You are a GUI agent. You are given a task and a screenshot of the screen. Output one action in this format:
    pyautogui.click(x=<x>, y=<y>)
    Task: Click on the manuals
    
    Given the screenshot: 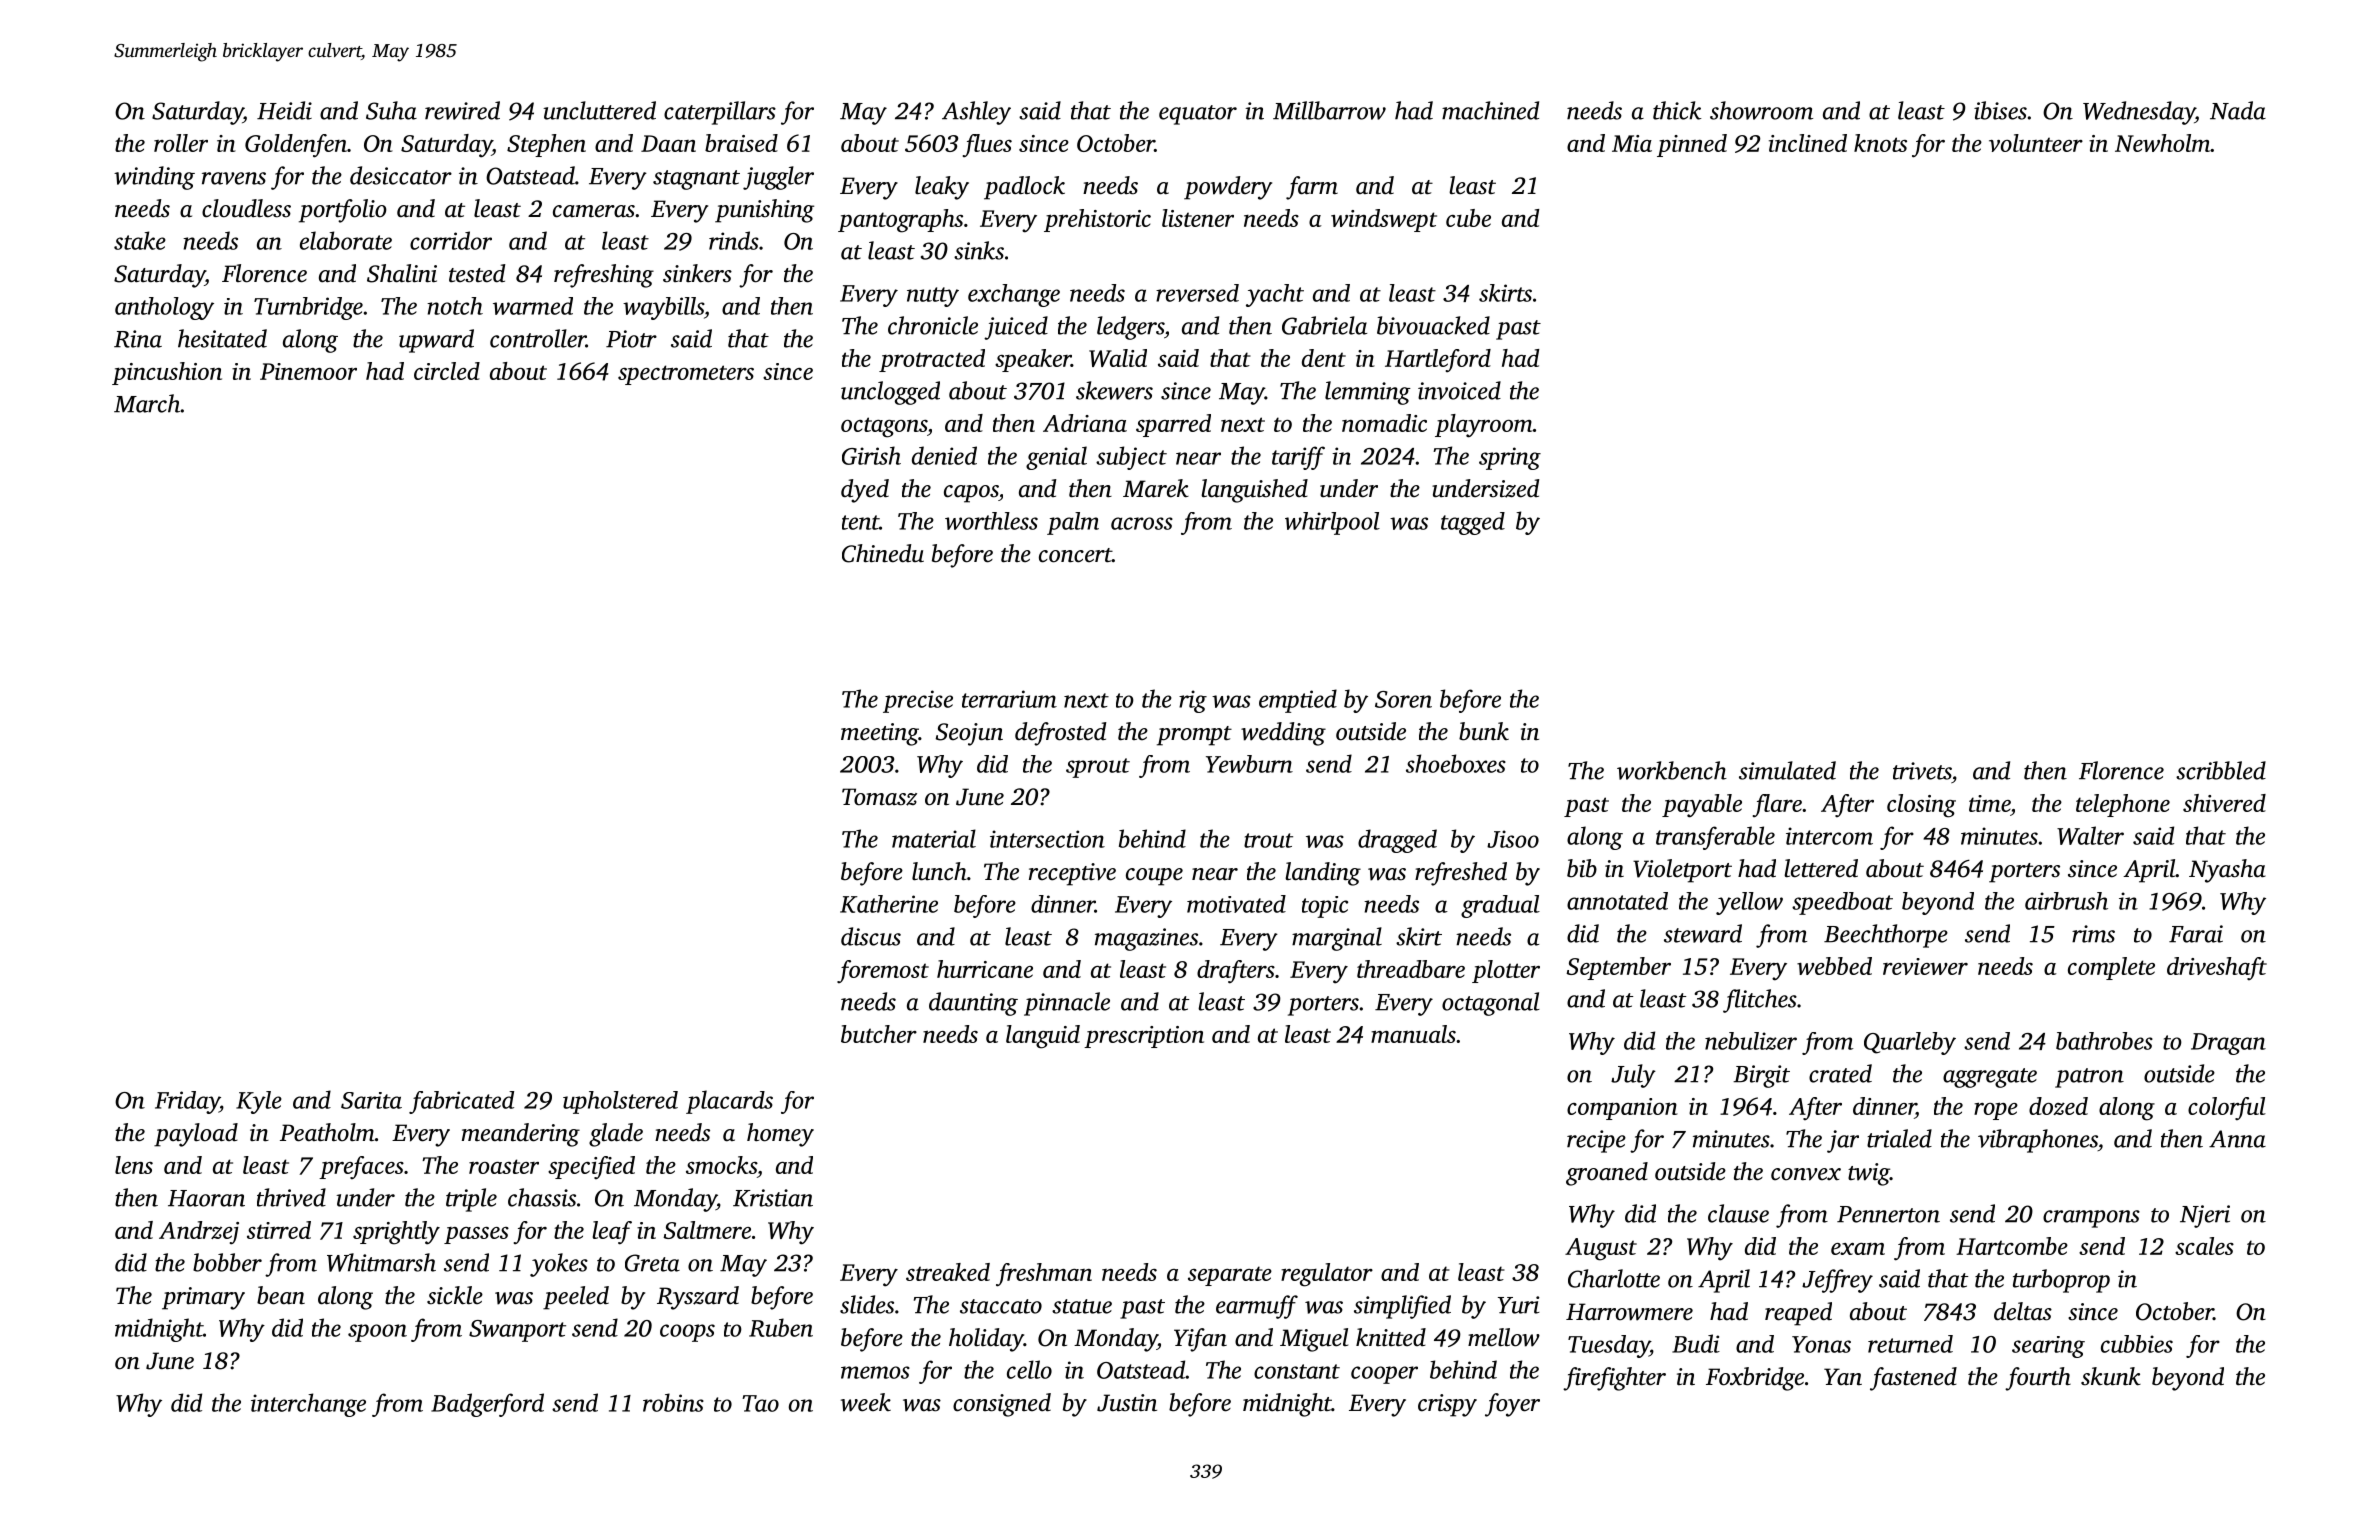 What is the action you would take?
    pyautogui.click(x=1413, y=1034)
